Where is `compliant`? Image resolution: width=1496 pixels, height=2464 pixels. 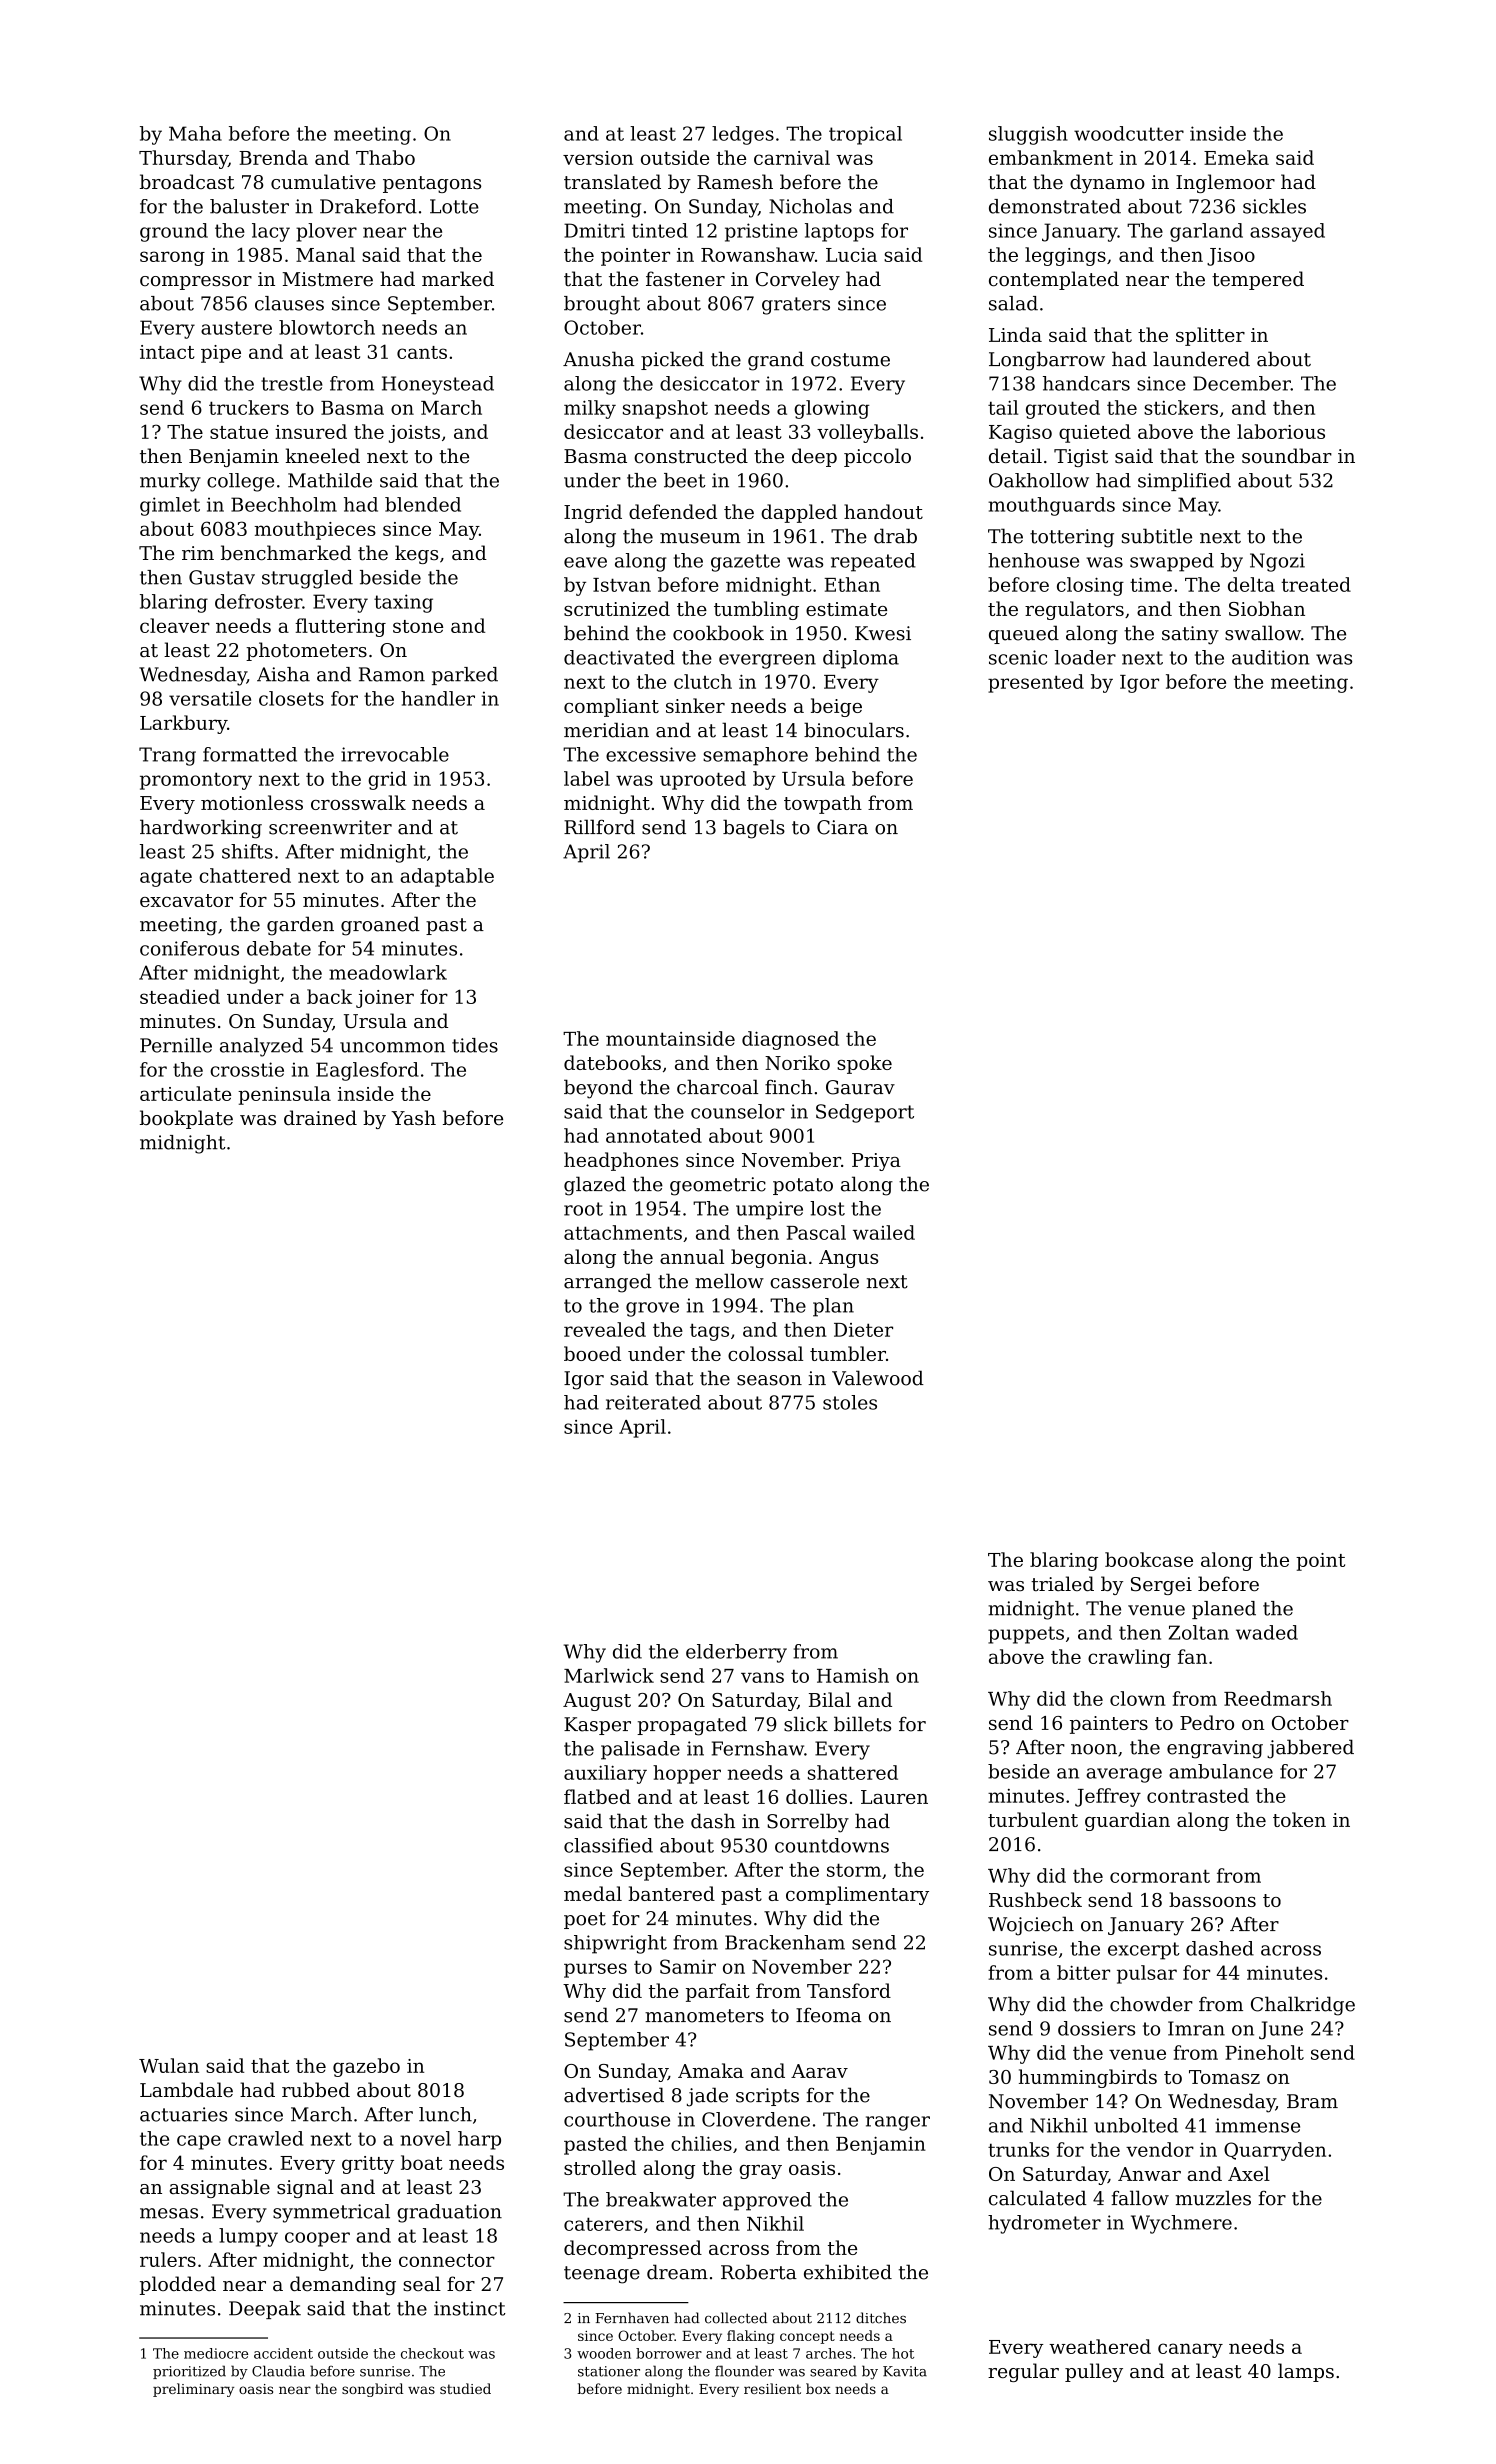
compliant is located at coordinates (611, 707).
